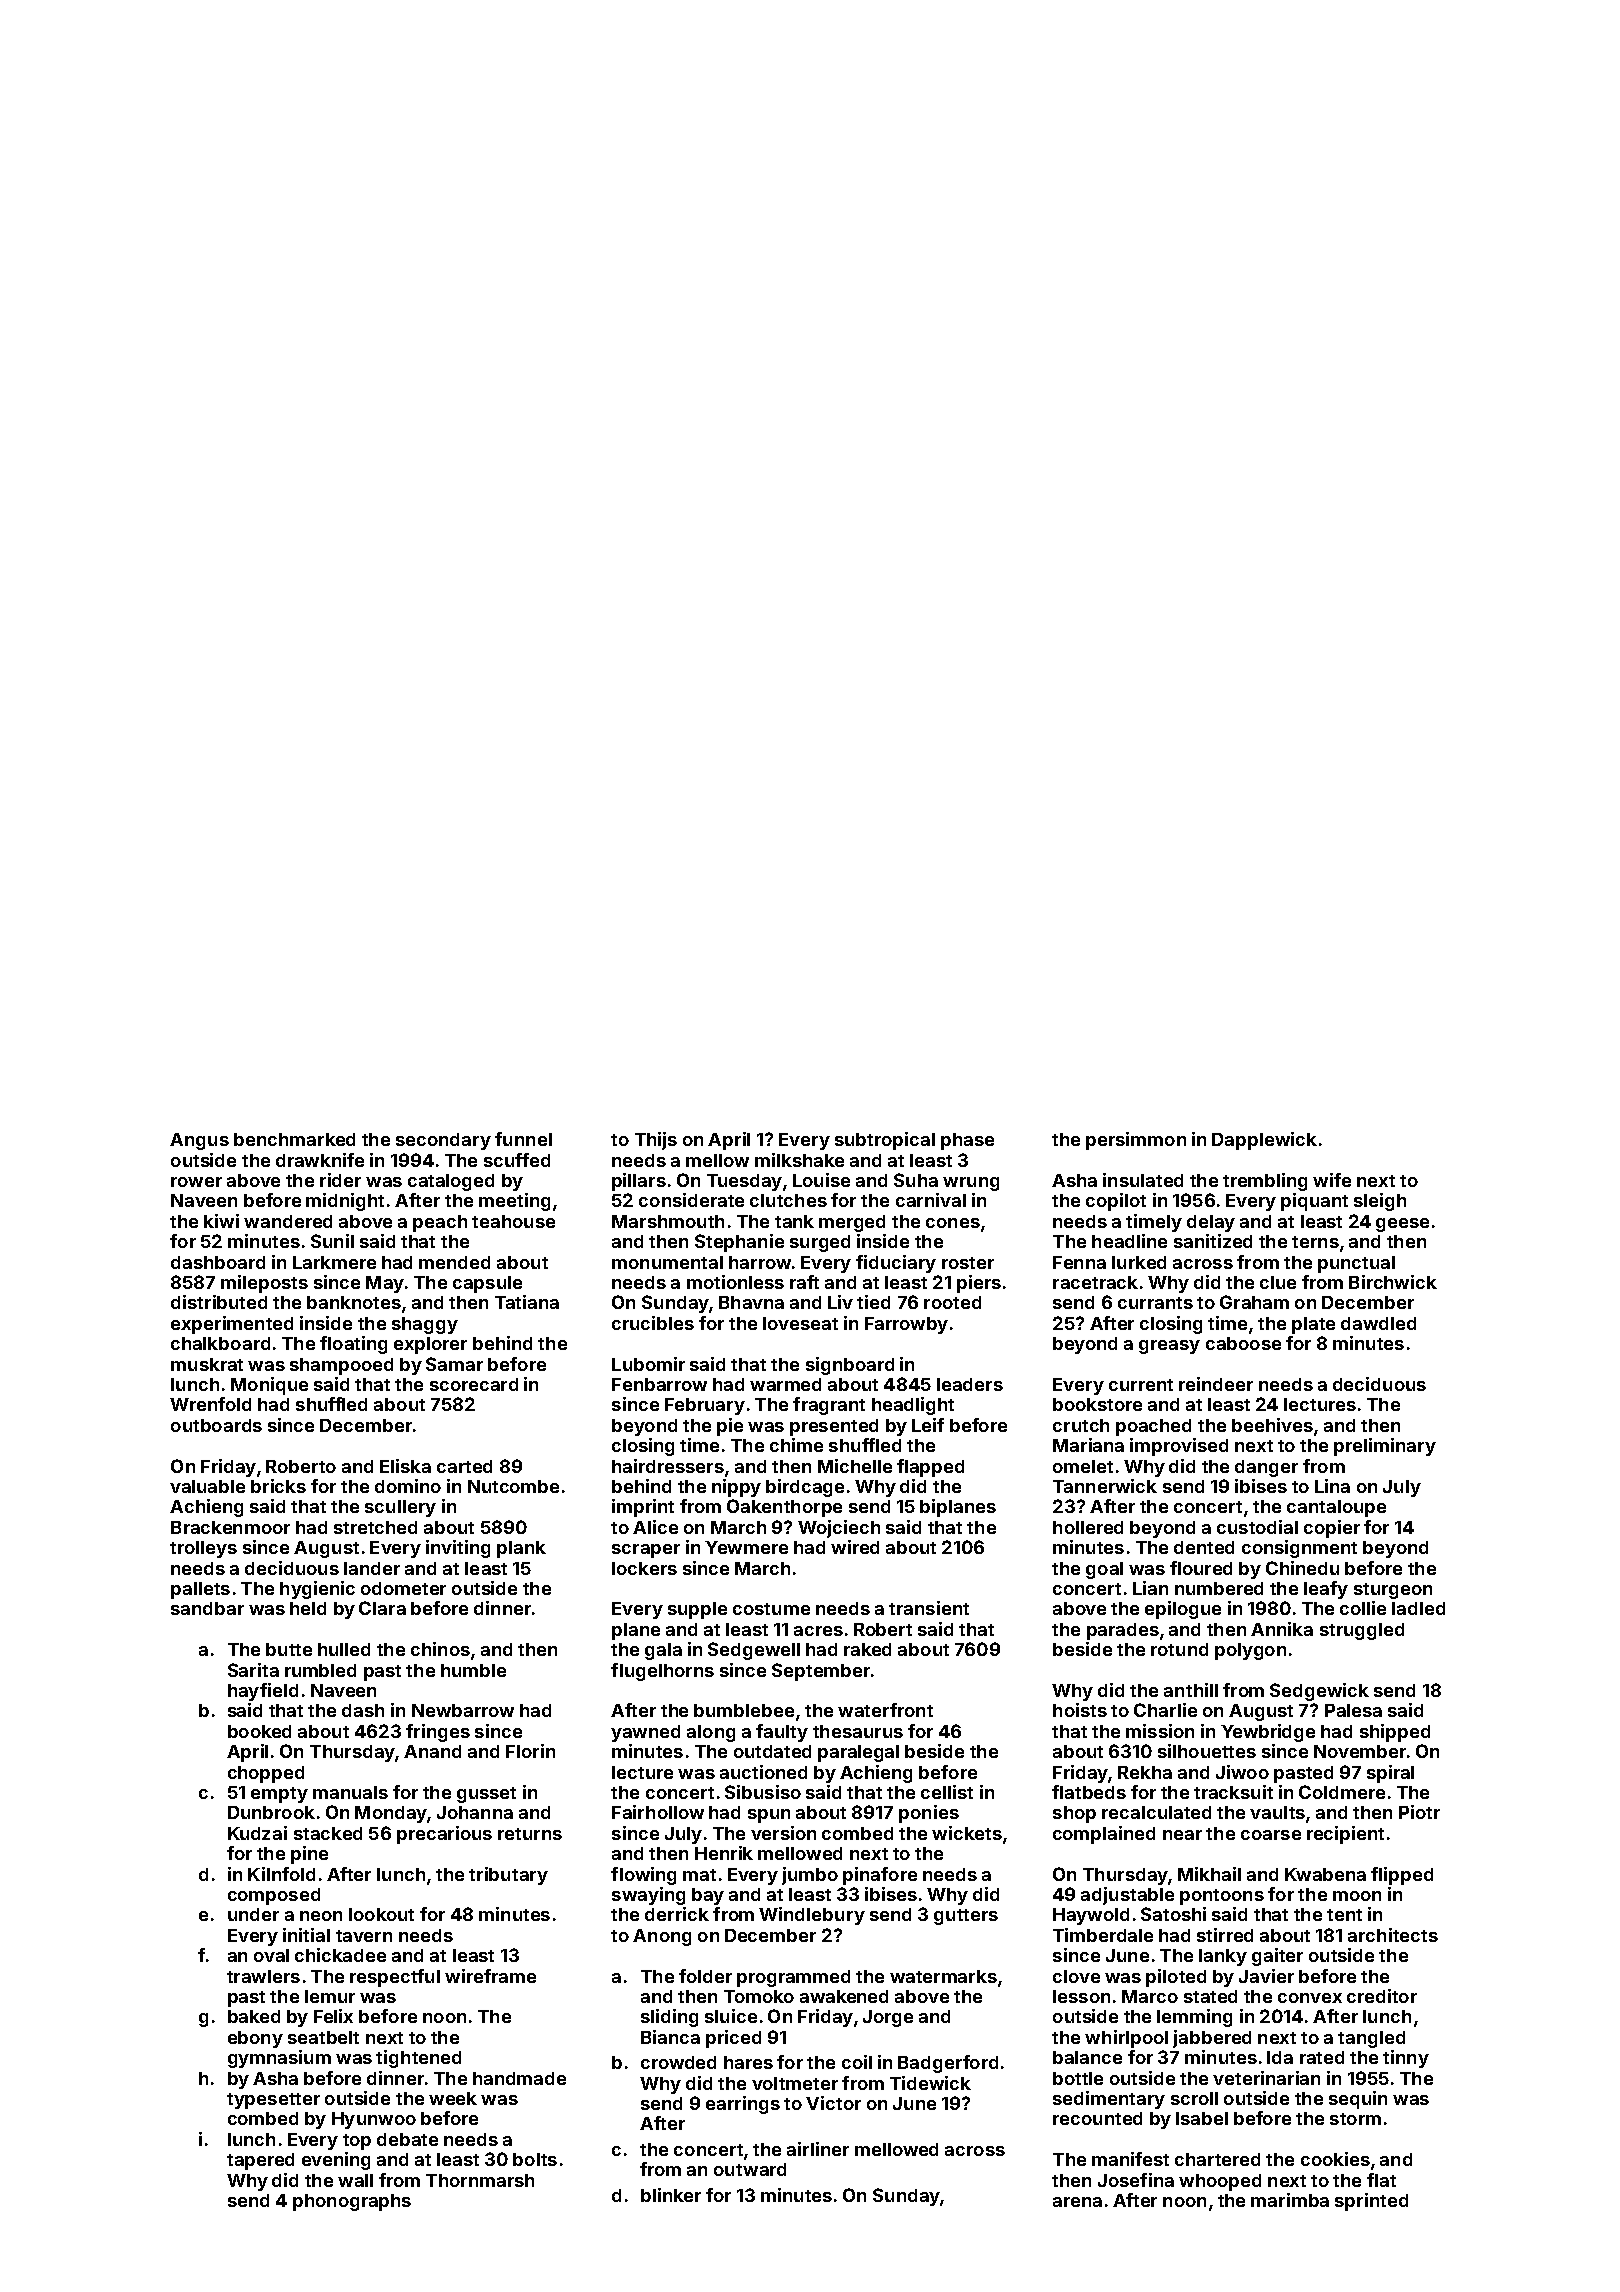 The image size is (1620, 2292). Describe the element at coordinates (639, 1182) in the screenshot. I see `pillars` at that location.
